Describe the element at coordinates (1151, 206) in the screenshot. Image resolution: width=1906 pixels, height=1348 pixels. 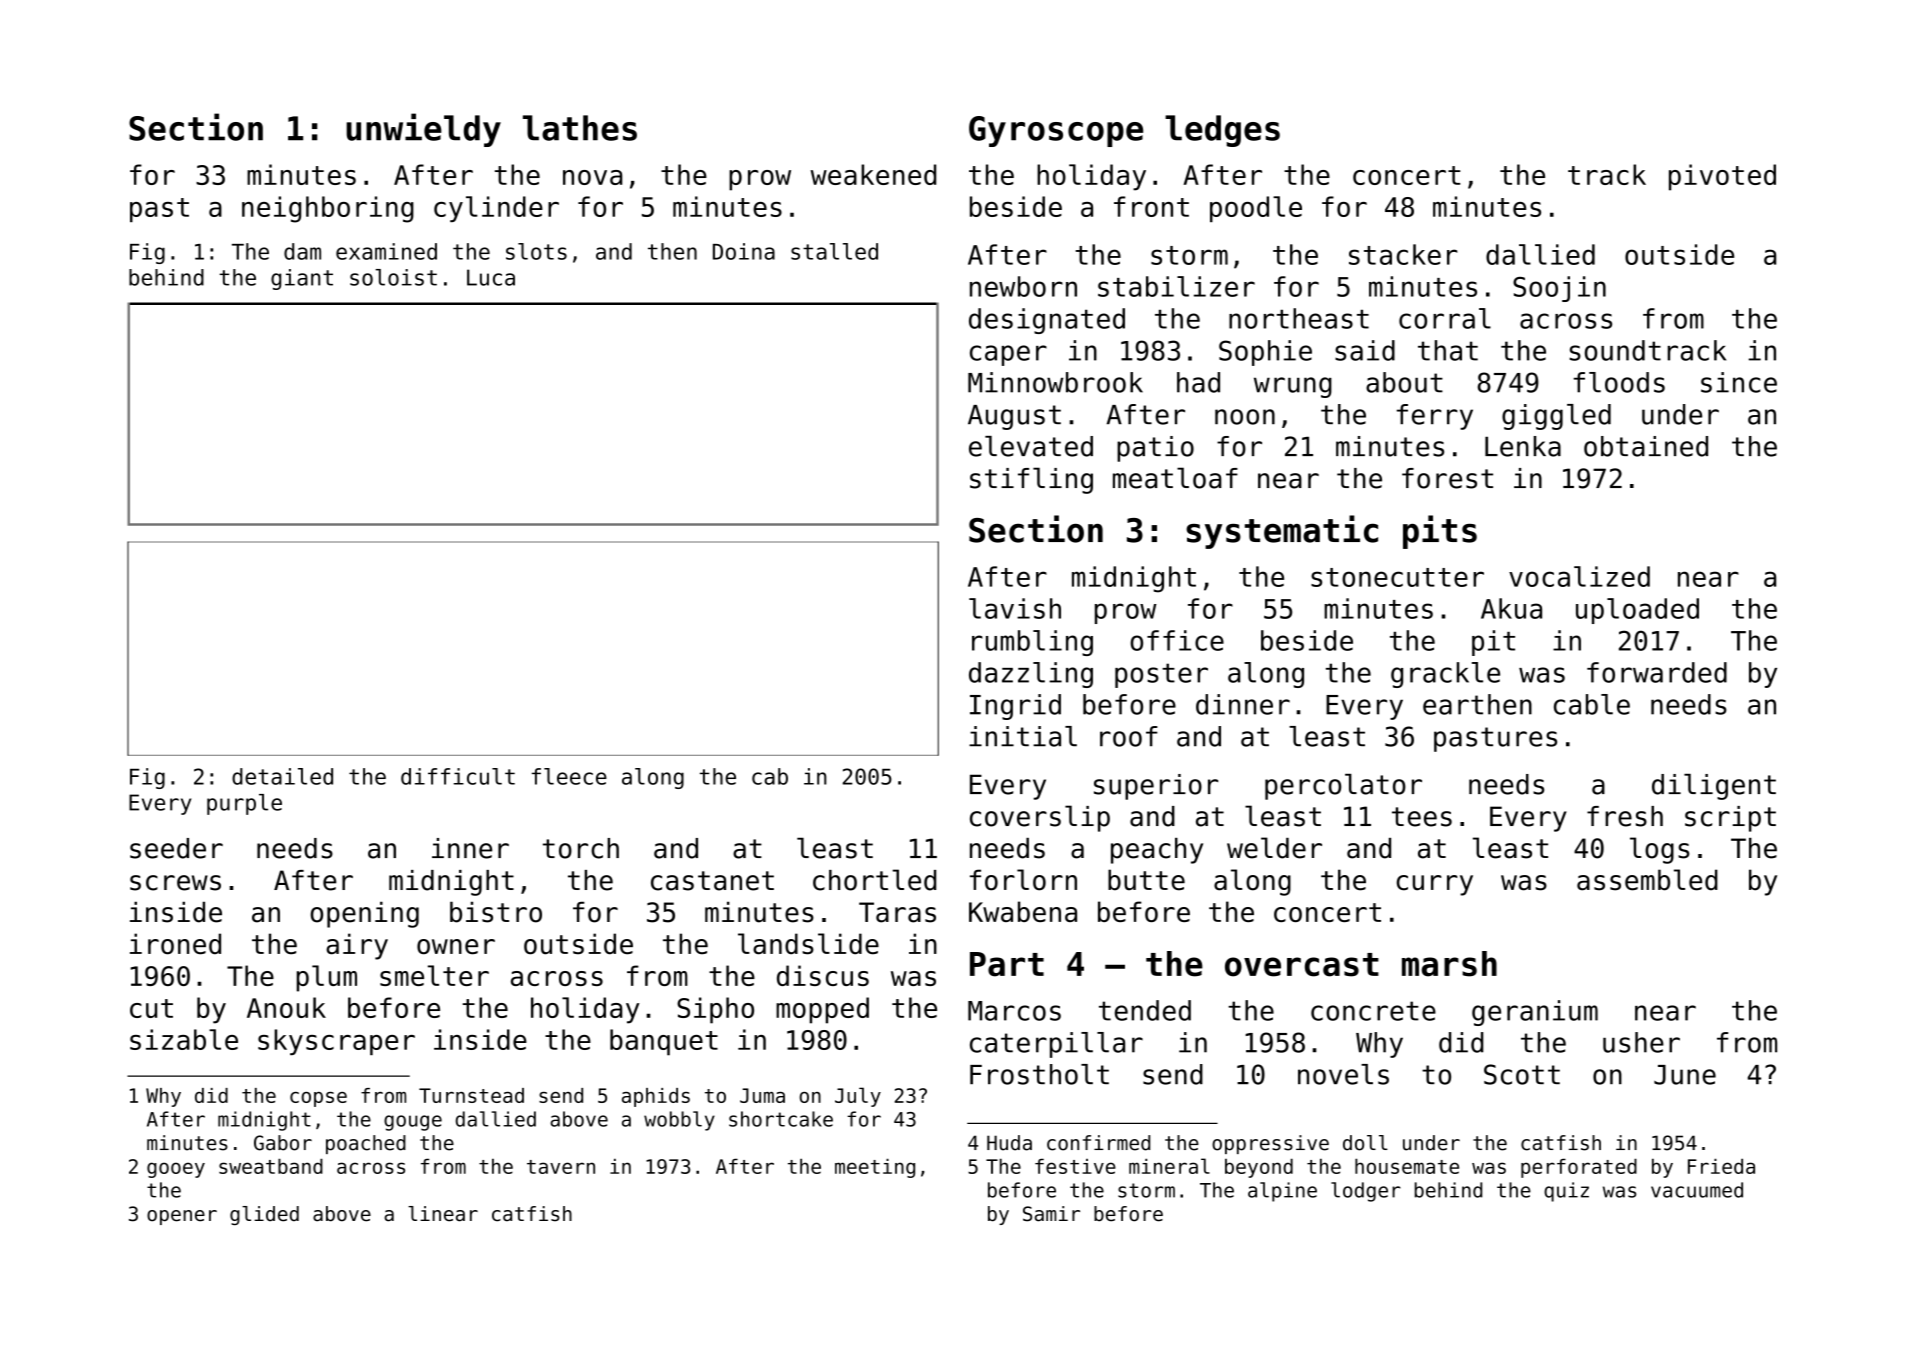
I see `front` at that location.
